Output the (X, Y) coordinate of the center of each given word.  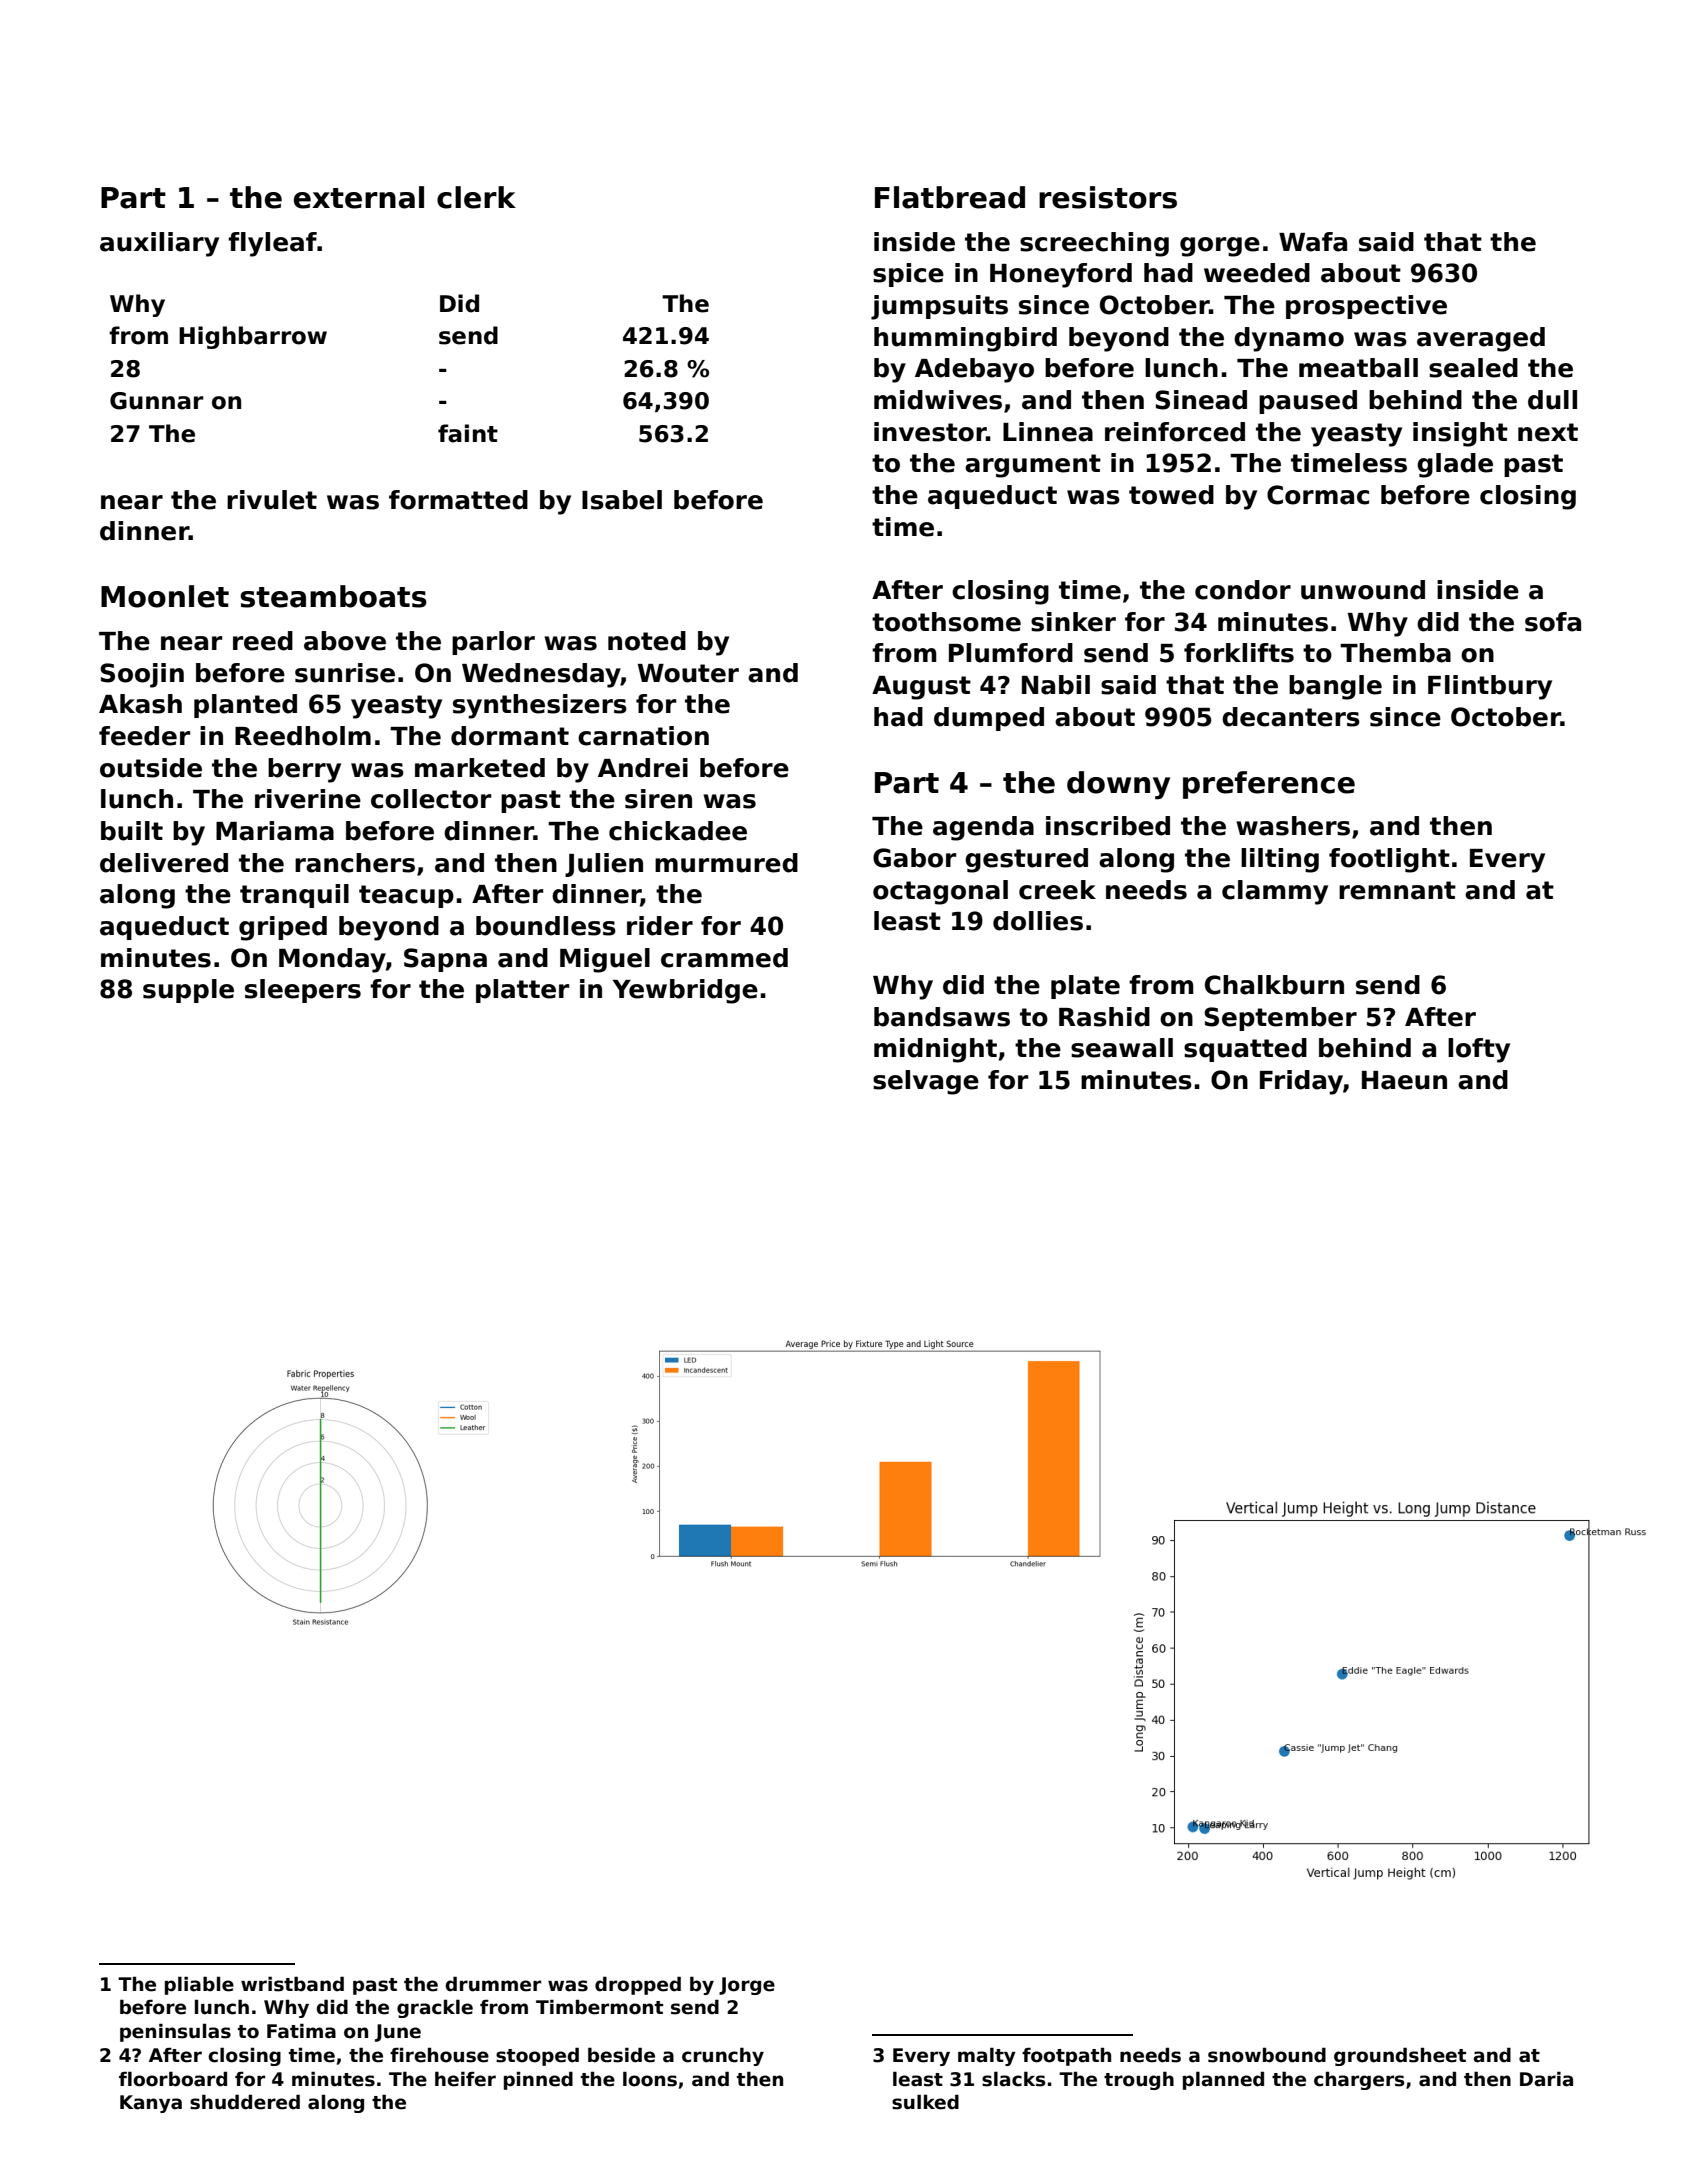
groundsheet (1400, 2056)
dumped (989, 719)
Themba (1395, 653)
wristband (292, 1984)
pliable (199, 1985)
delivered (164, 863)
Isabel (622, 500)
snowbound (1267, 2055)
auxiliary (159, 244)
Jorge (747, 1986)
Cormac (1318, 495)
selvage (926, 1082)
